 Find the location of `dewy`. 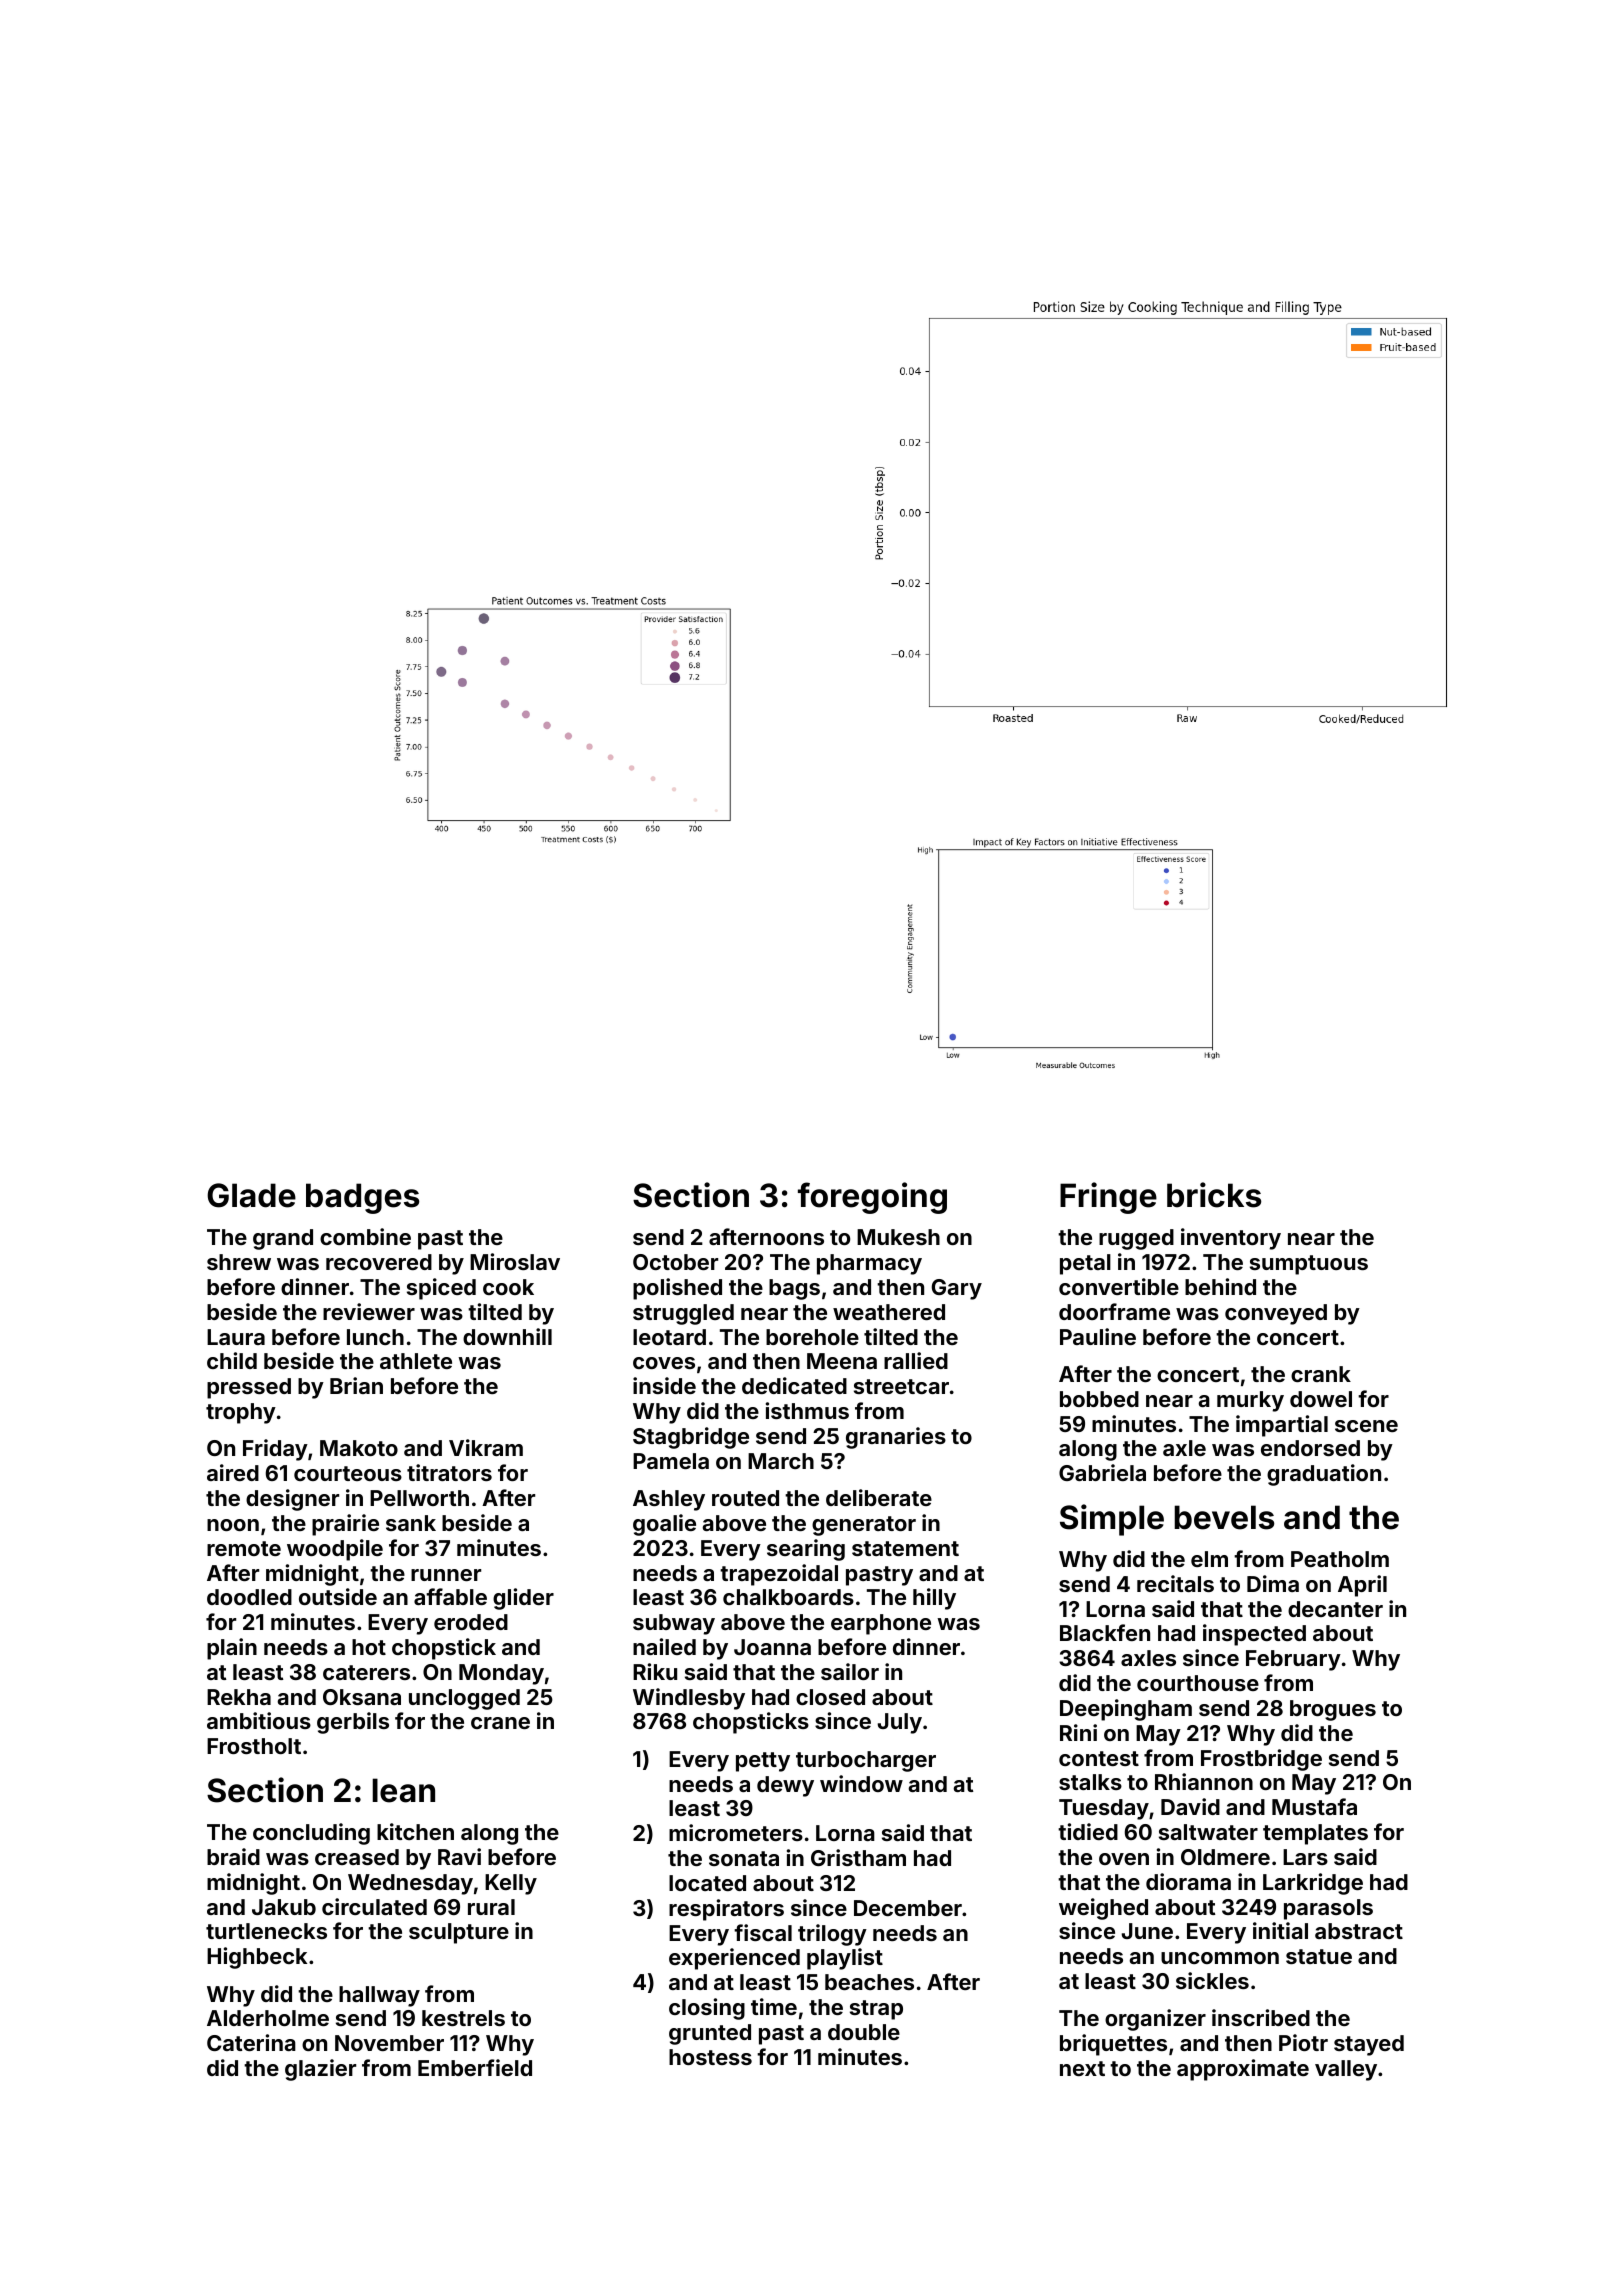

dewy is located at coordinates (785, 1786).
